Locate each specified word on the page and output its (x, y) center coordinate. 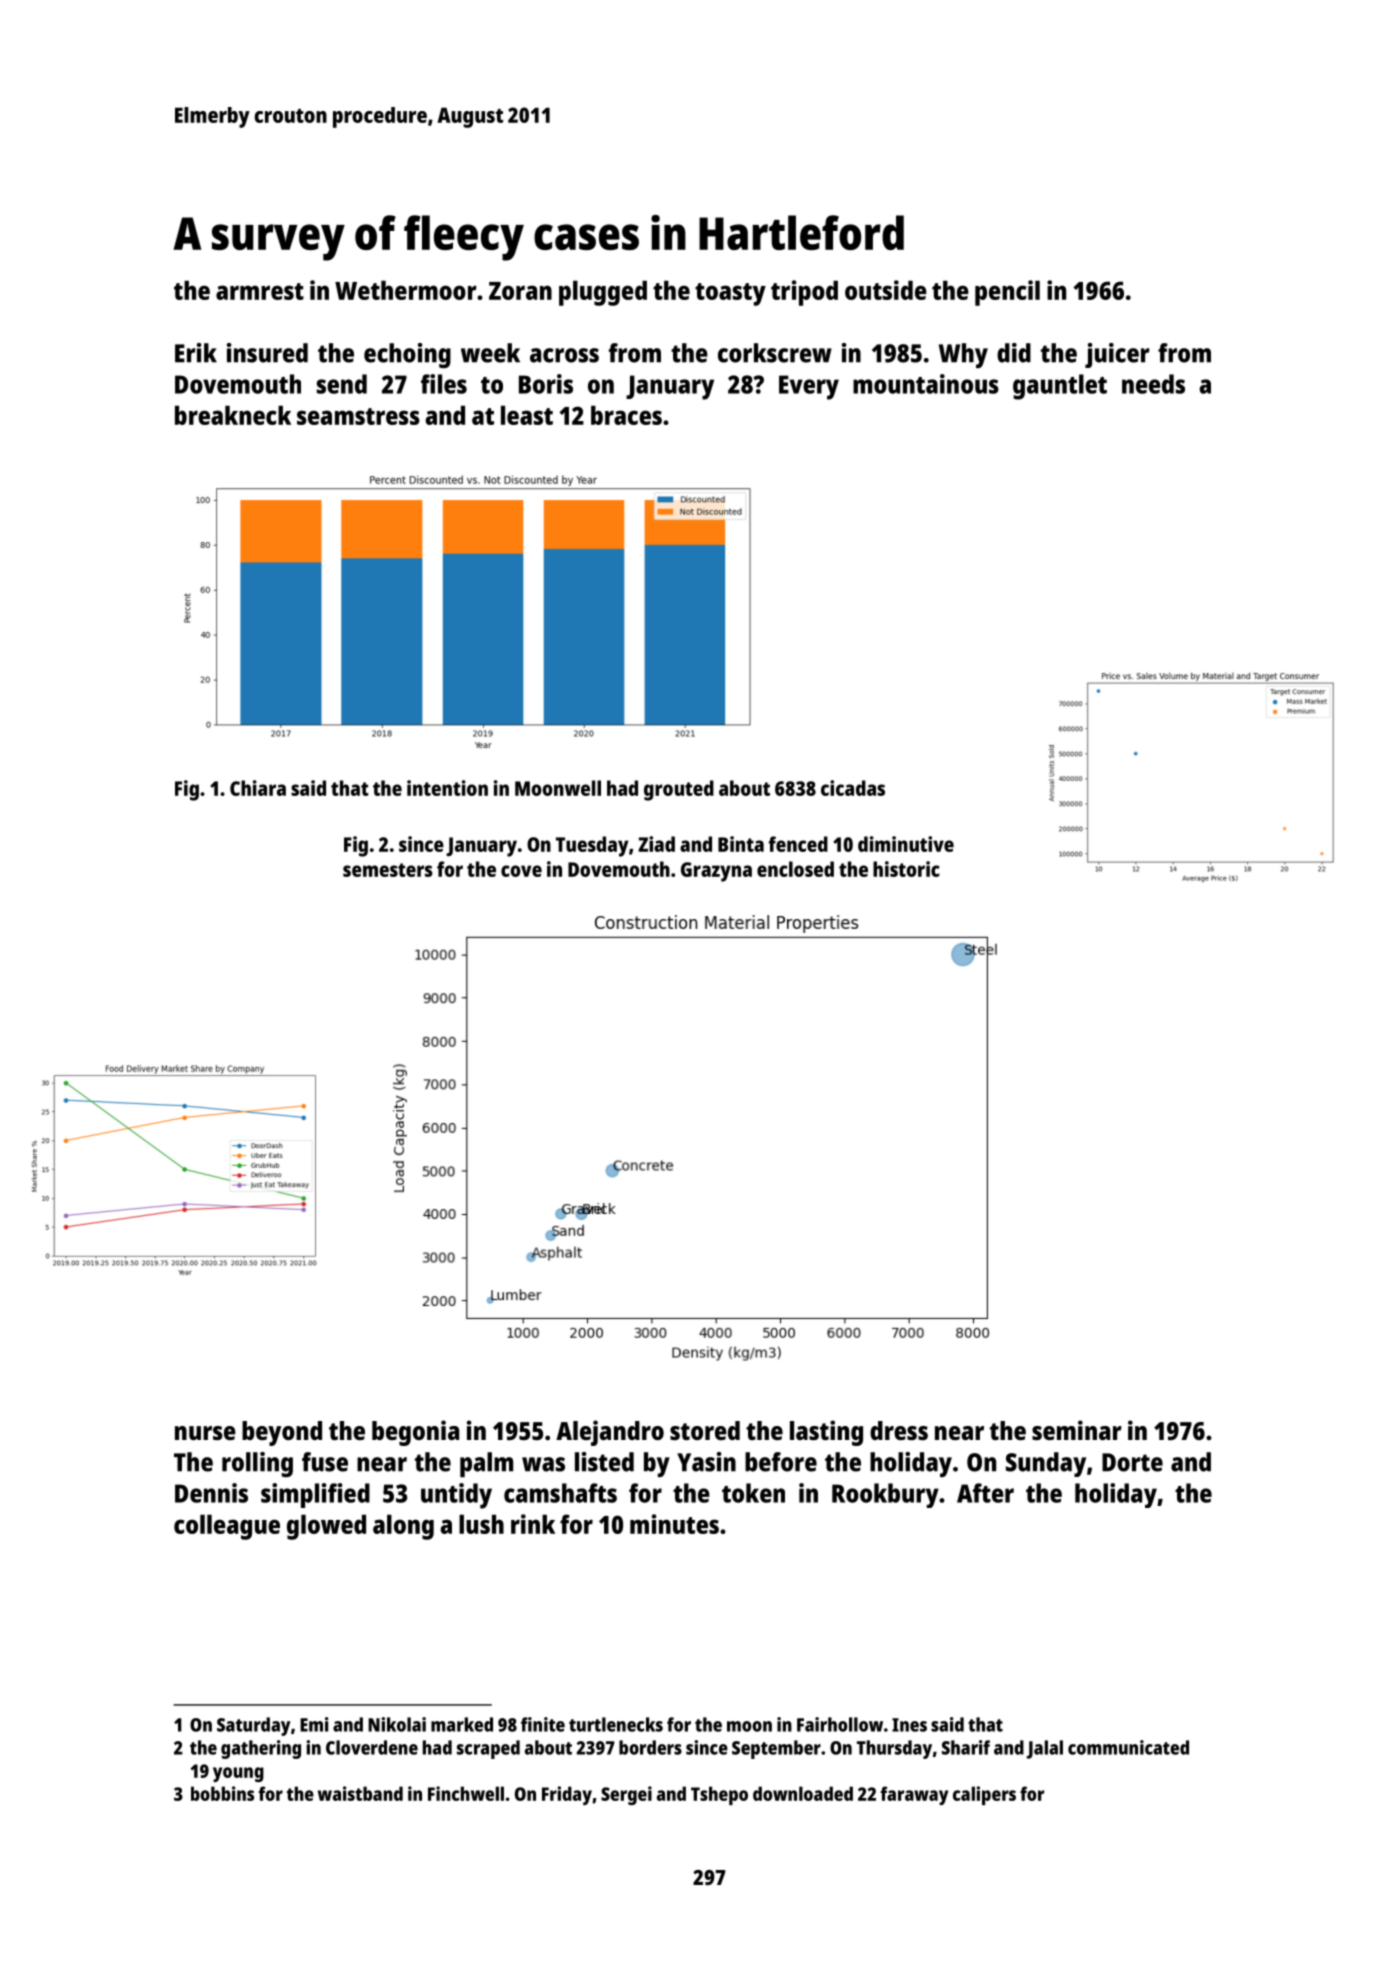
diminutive (906, 844)
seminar (1077, 1430)
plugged (603, 293)
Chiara (258, 788)
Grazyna (716, 872)
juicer (1117, 355)
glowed (326, 1527)
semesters (388, 870)
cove (521, 871)
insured (267, 353)
